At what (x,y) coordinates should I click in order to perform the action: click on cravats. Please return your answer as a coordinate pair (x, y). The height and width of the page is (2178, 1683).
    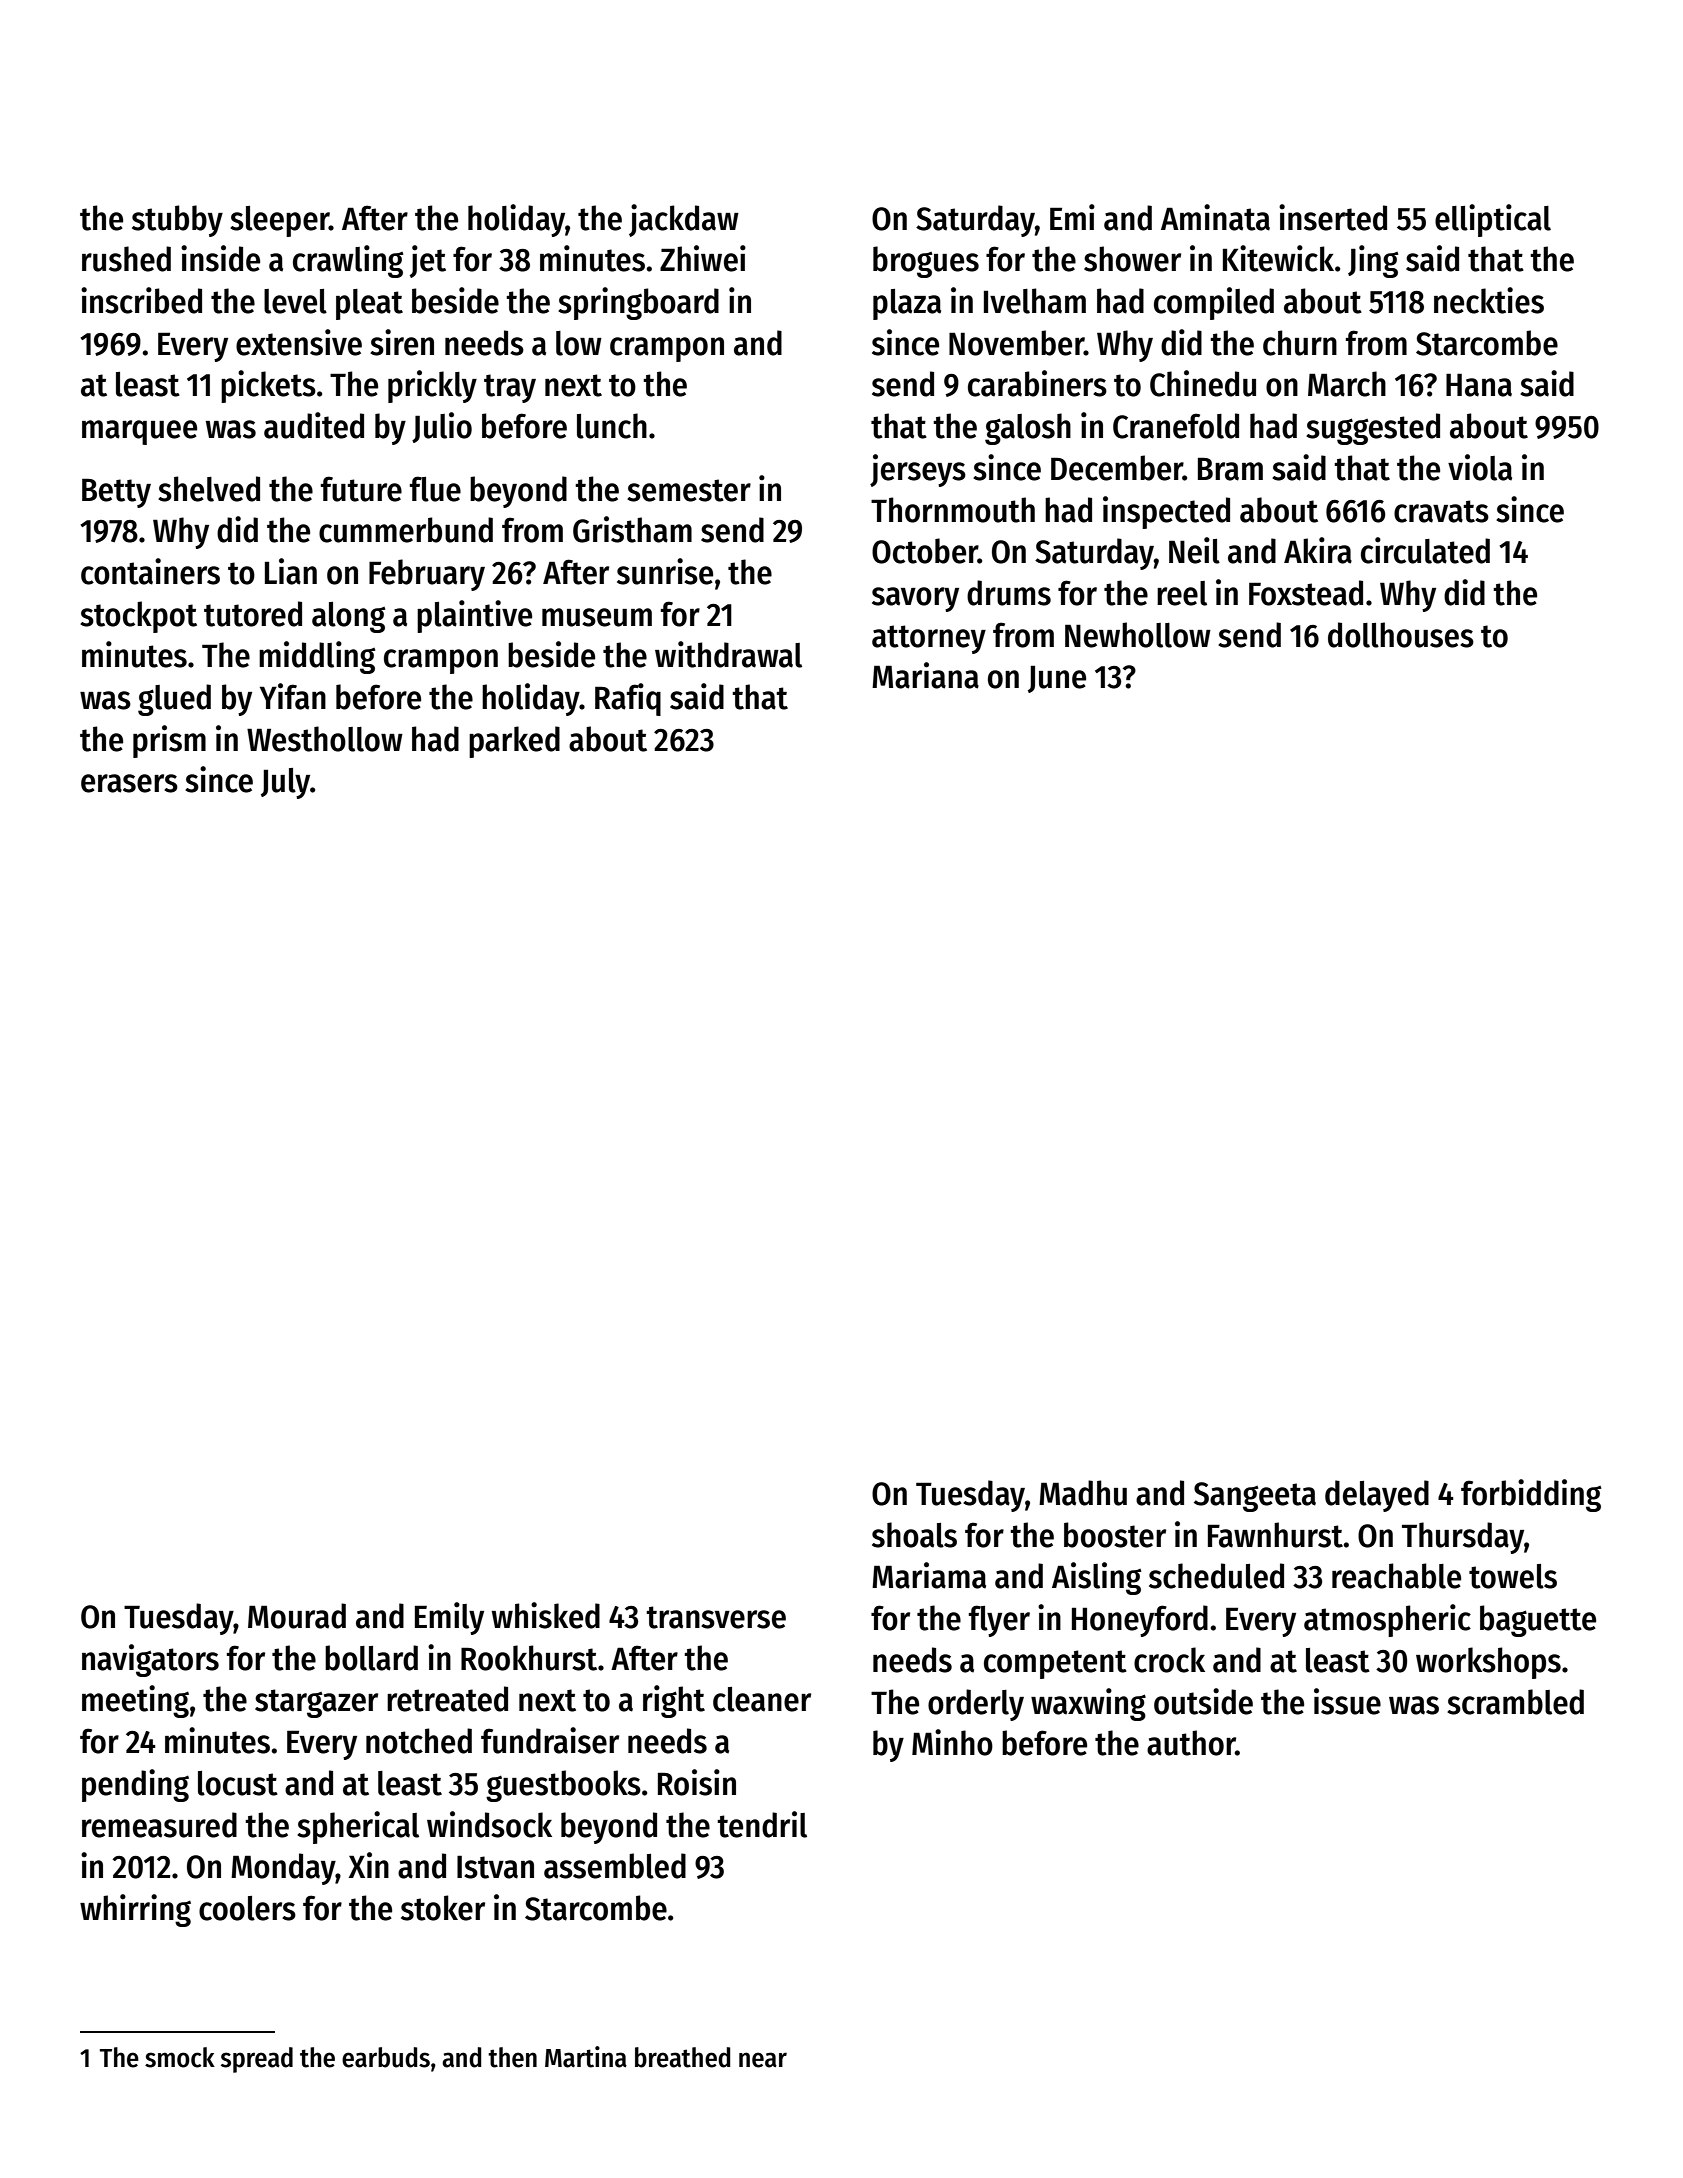
    Looking at the image, I should click on (1441, 511).
